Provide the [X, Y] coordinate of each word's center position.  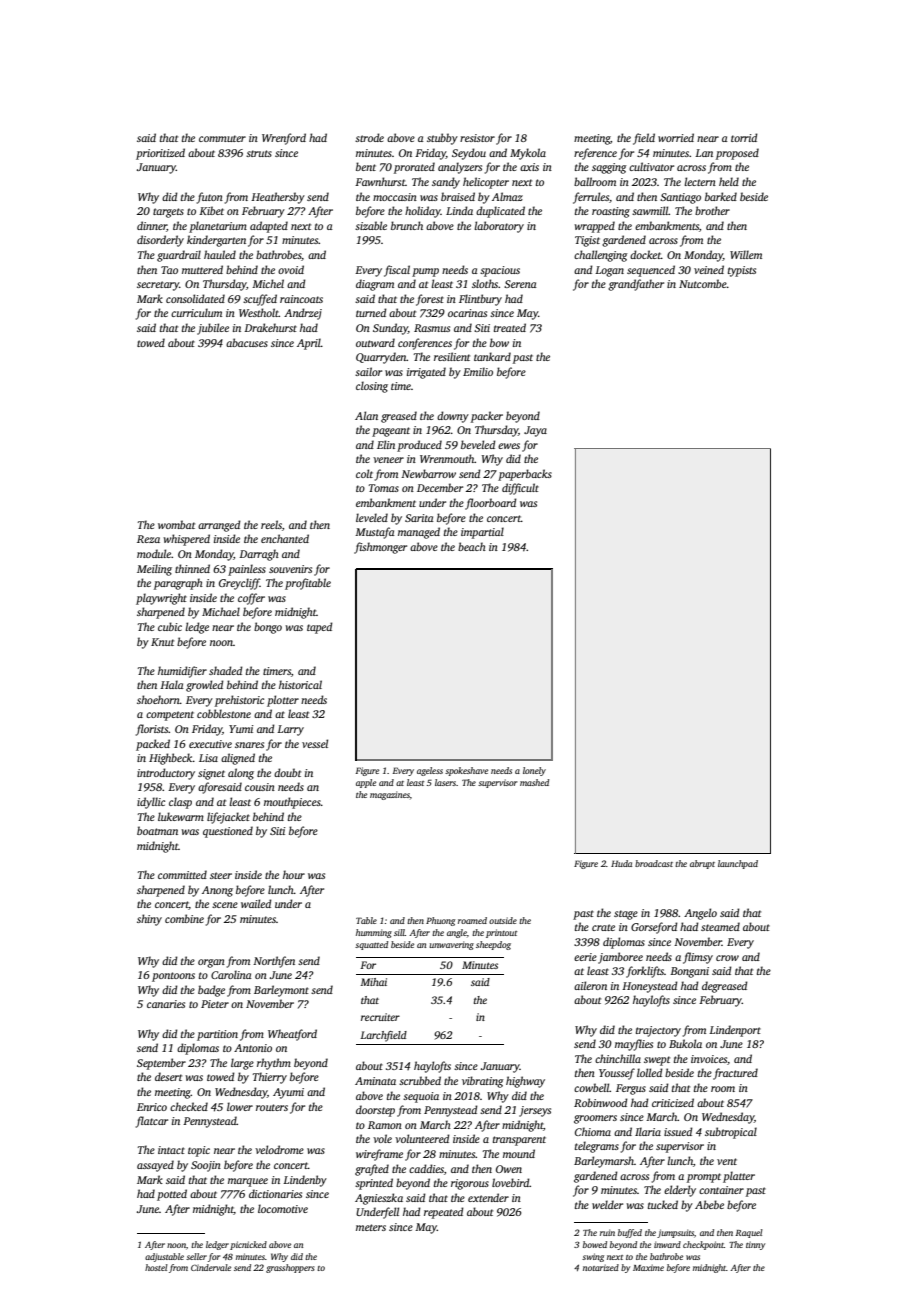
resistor [477, 138]
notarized [601, 1267]
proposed [737, 154]
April [309, 344]
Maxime [648, 1267]
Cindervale [211, 1267]
